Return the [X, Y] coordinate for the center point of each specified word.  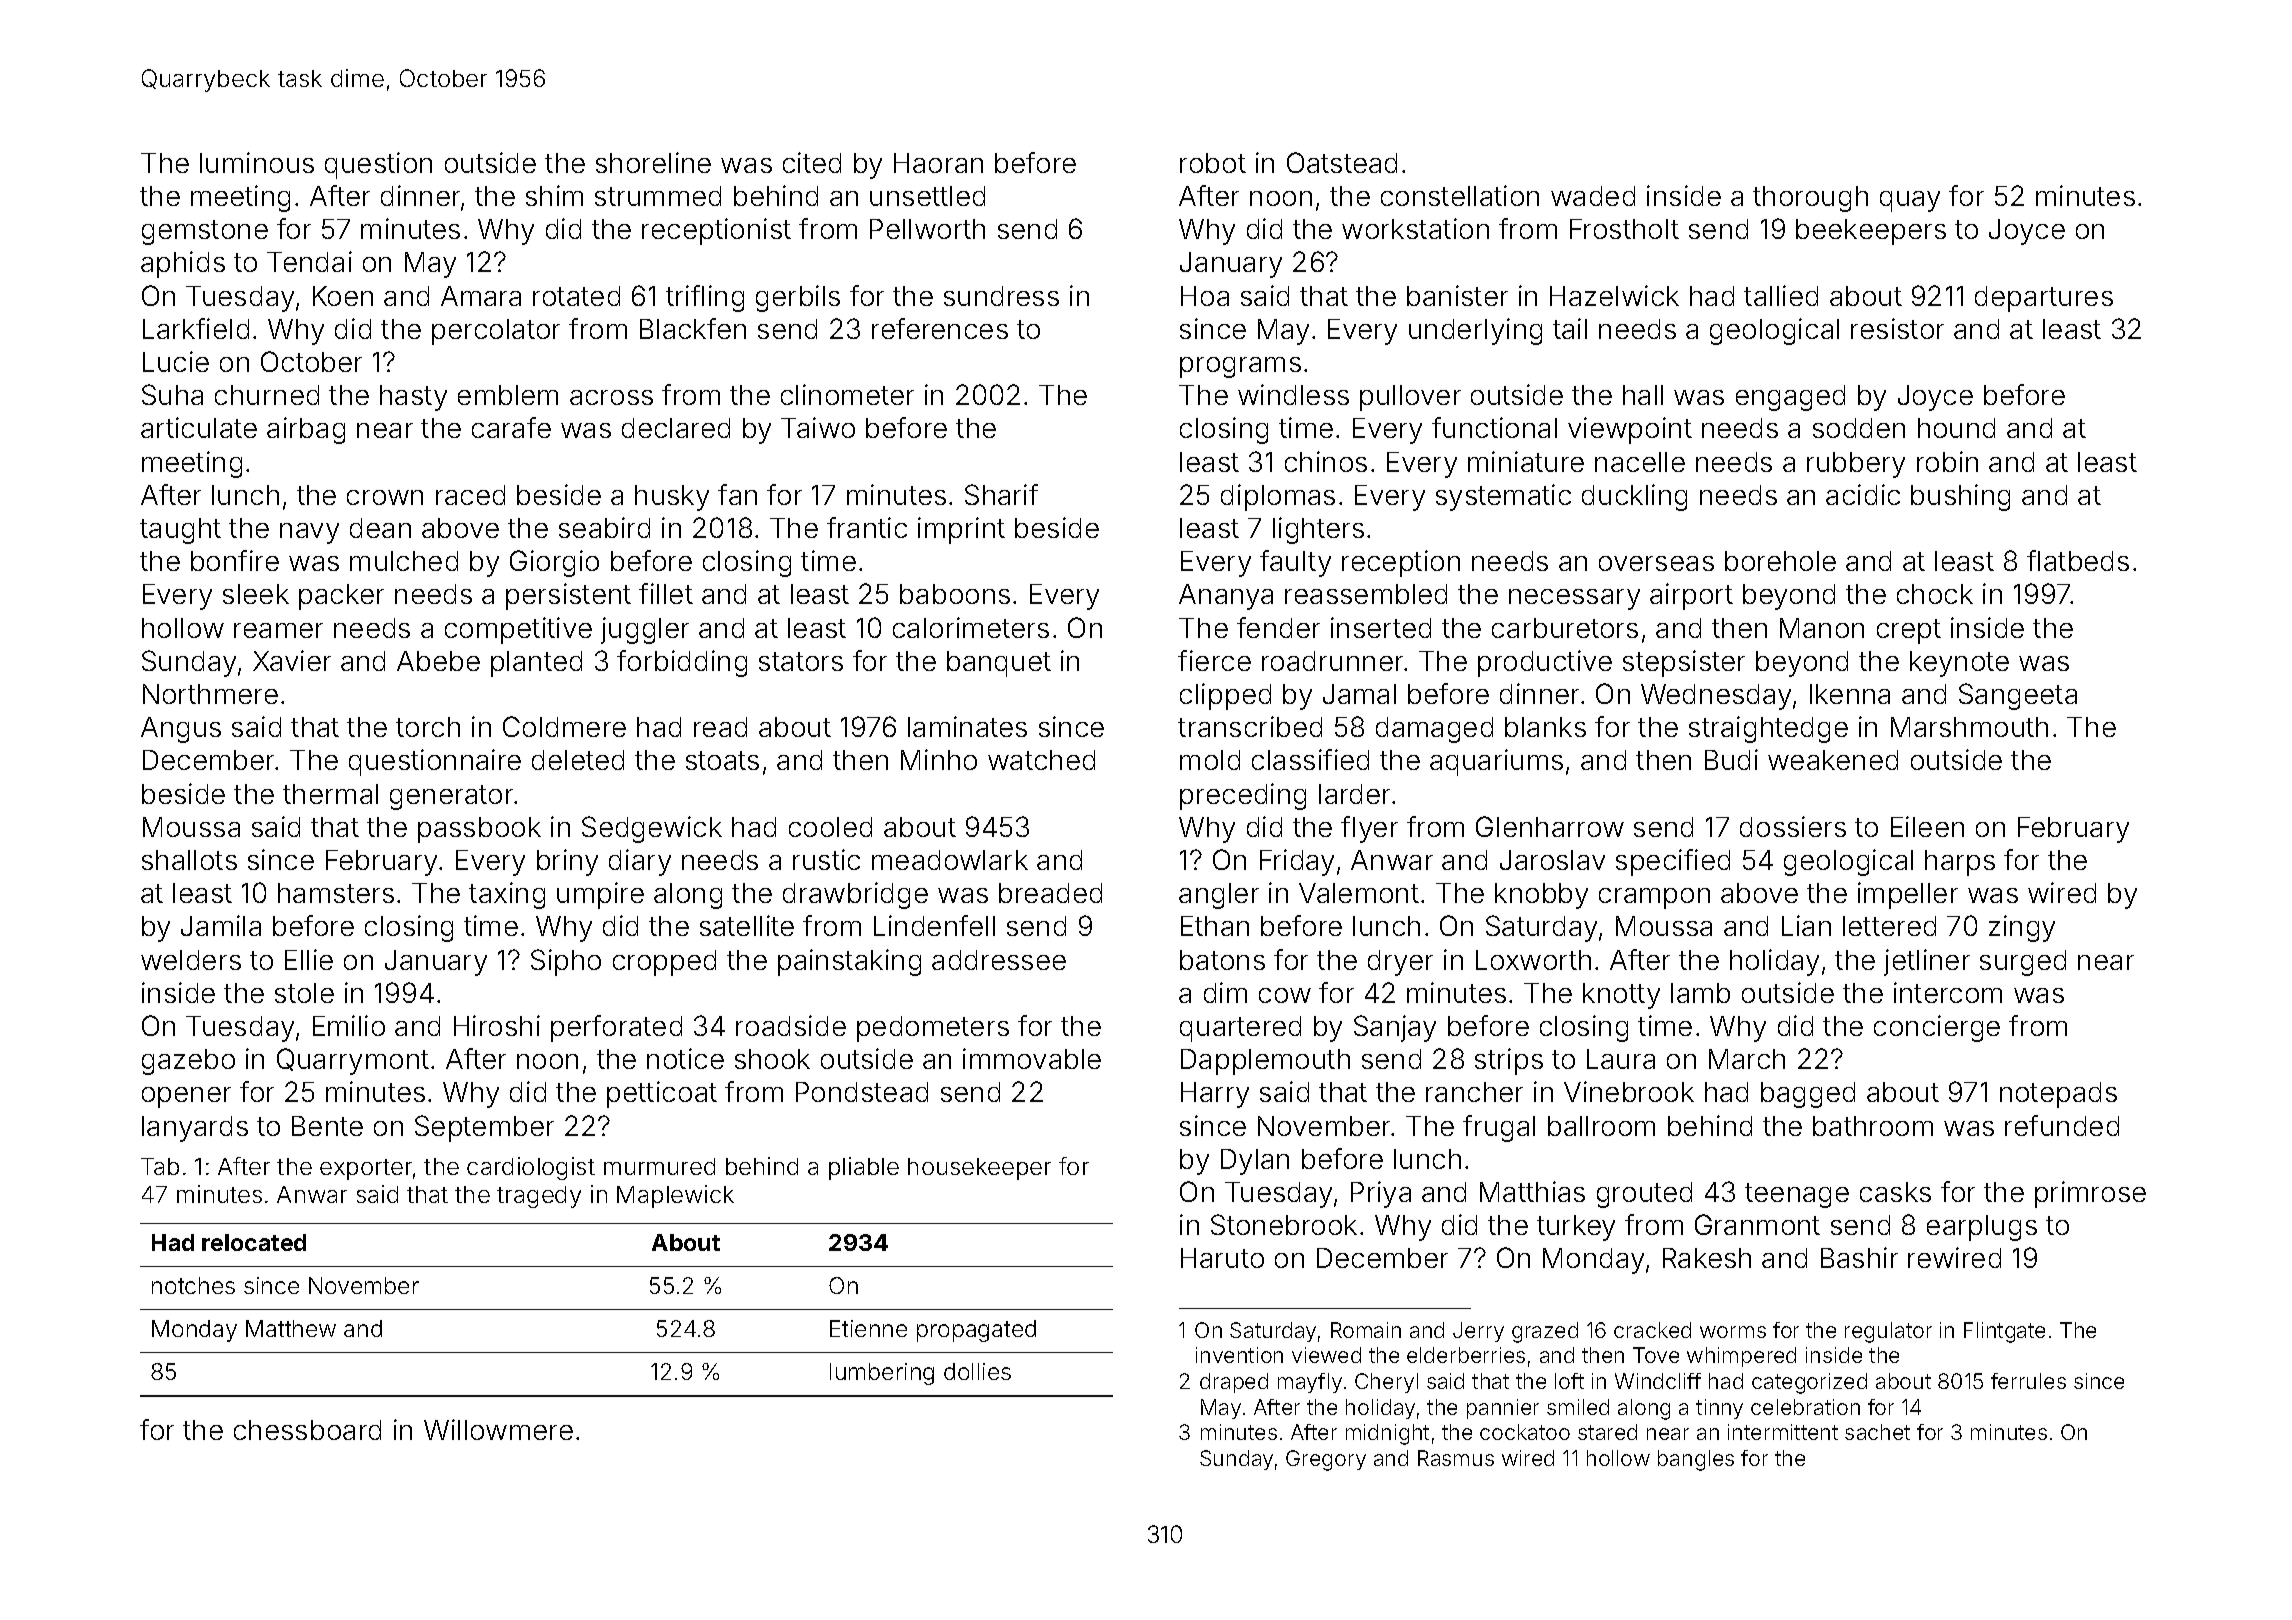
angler [1219, 896]
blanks [1545, 727]
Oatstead [1342, 162]
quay [1910, 201]
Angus [181, 730]
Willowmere [498, 1429]
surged [2023, 963]
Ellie [309, 959]
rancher [1474, 1092]
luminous [257, 162]
